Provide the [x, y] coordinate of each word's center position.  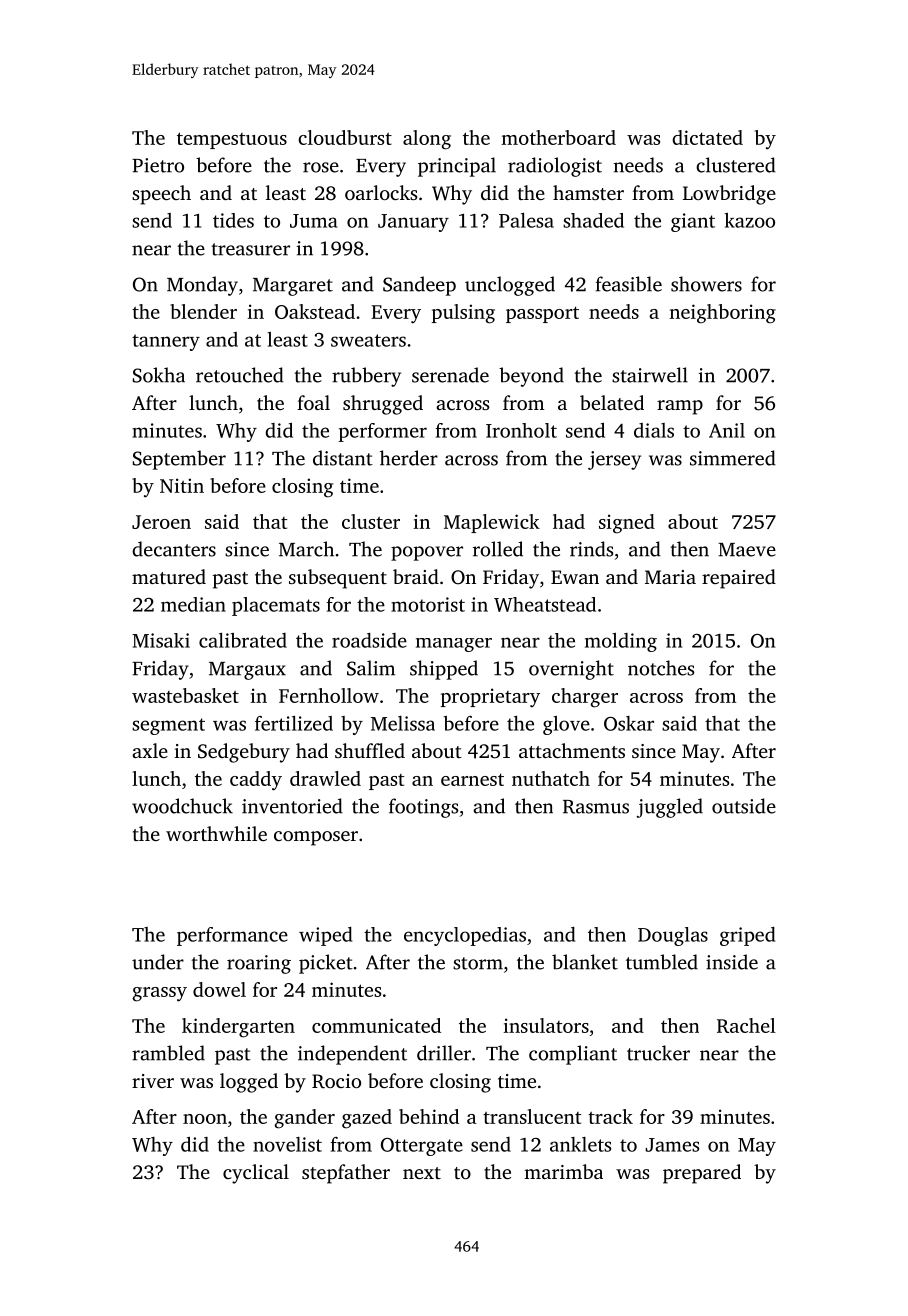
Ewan [575, 577]
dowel [219, 989]
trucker [658, 1053]
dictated [707, 137]
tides [233, 220]
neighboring [722, 314]
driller [444, 1053]
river [153, 1081]
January [413, 223]
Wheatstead [545, 604]
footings [423, 808]
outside [744, 806]
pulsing [463, 314]
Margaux [247, 671]
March [306, 549]
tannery [166, 342]
